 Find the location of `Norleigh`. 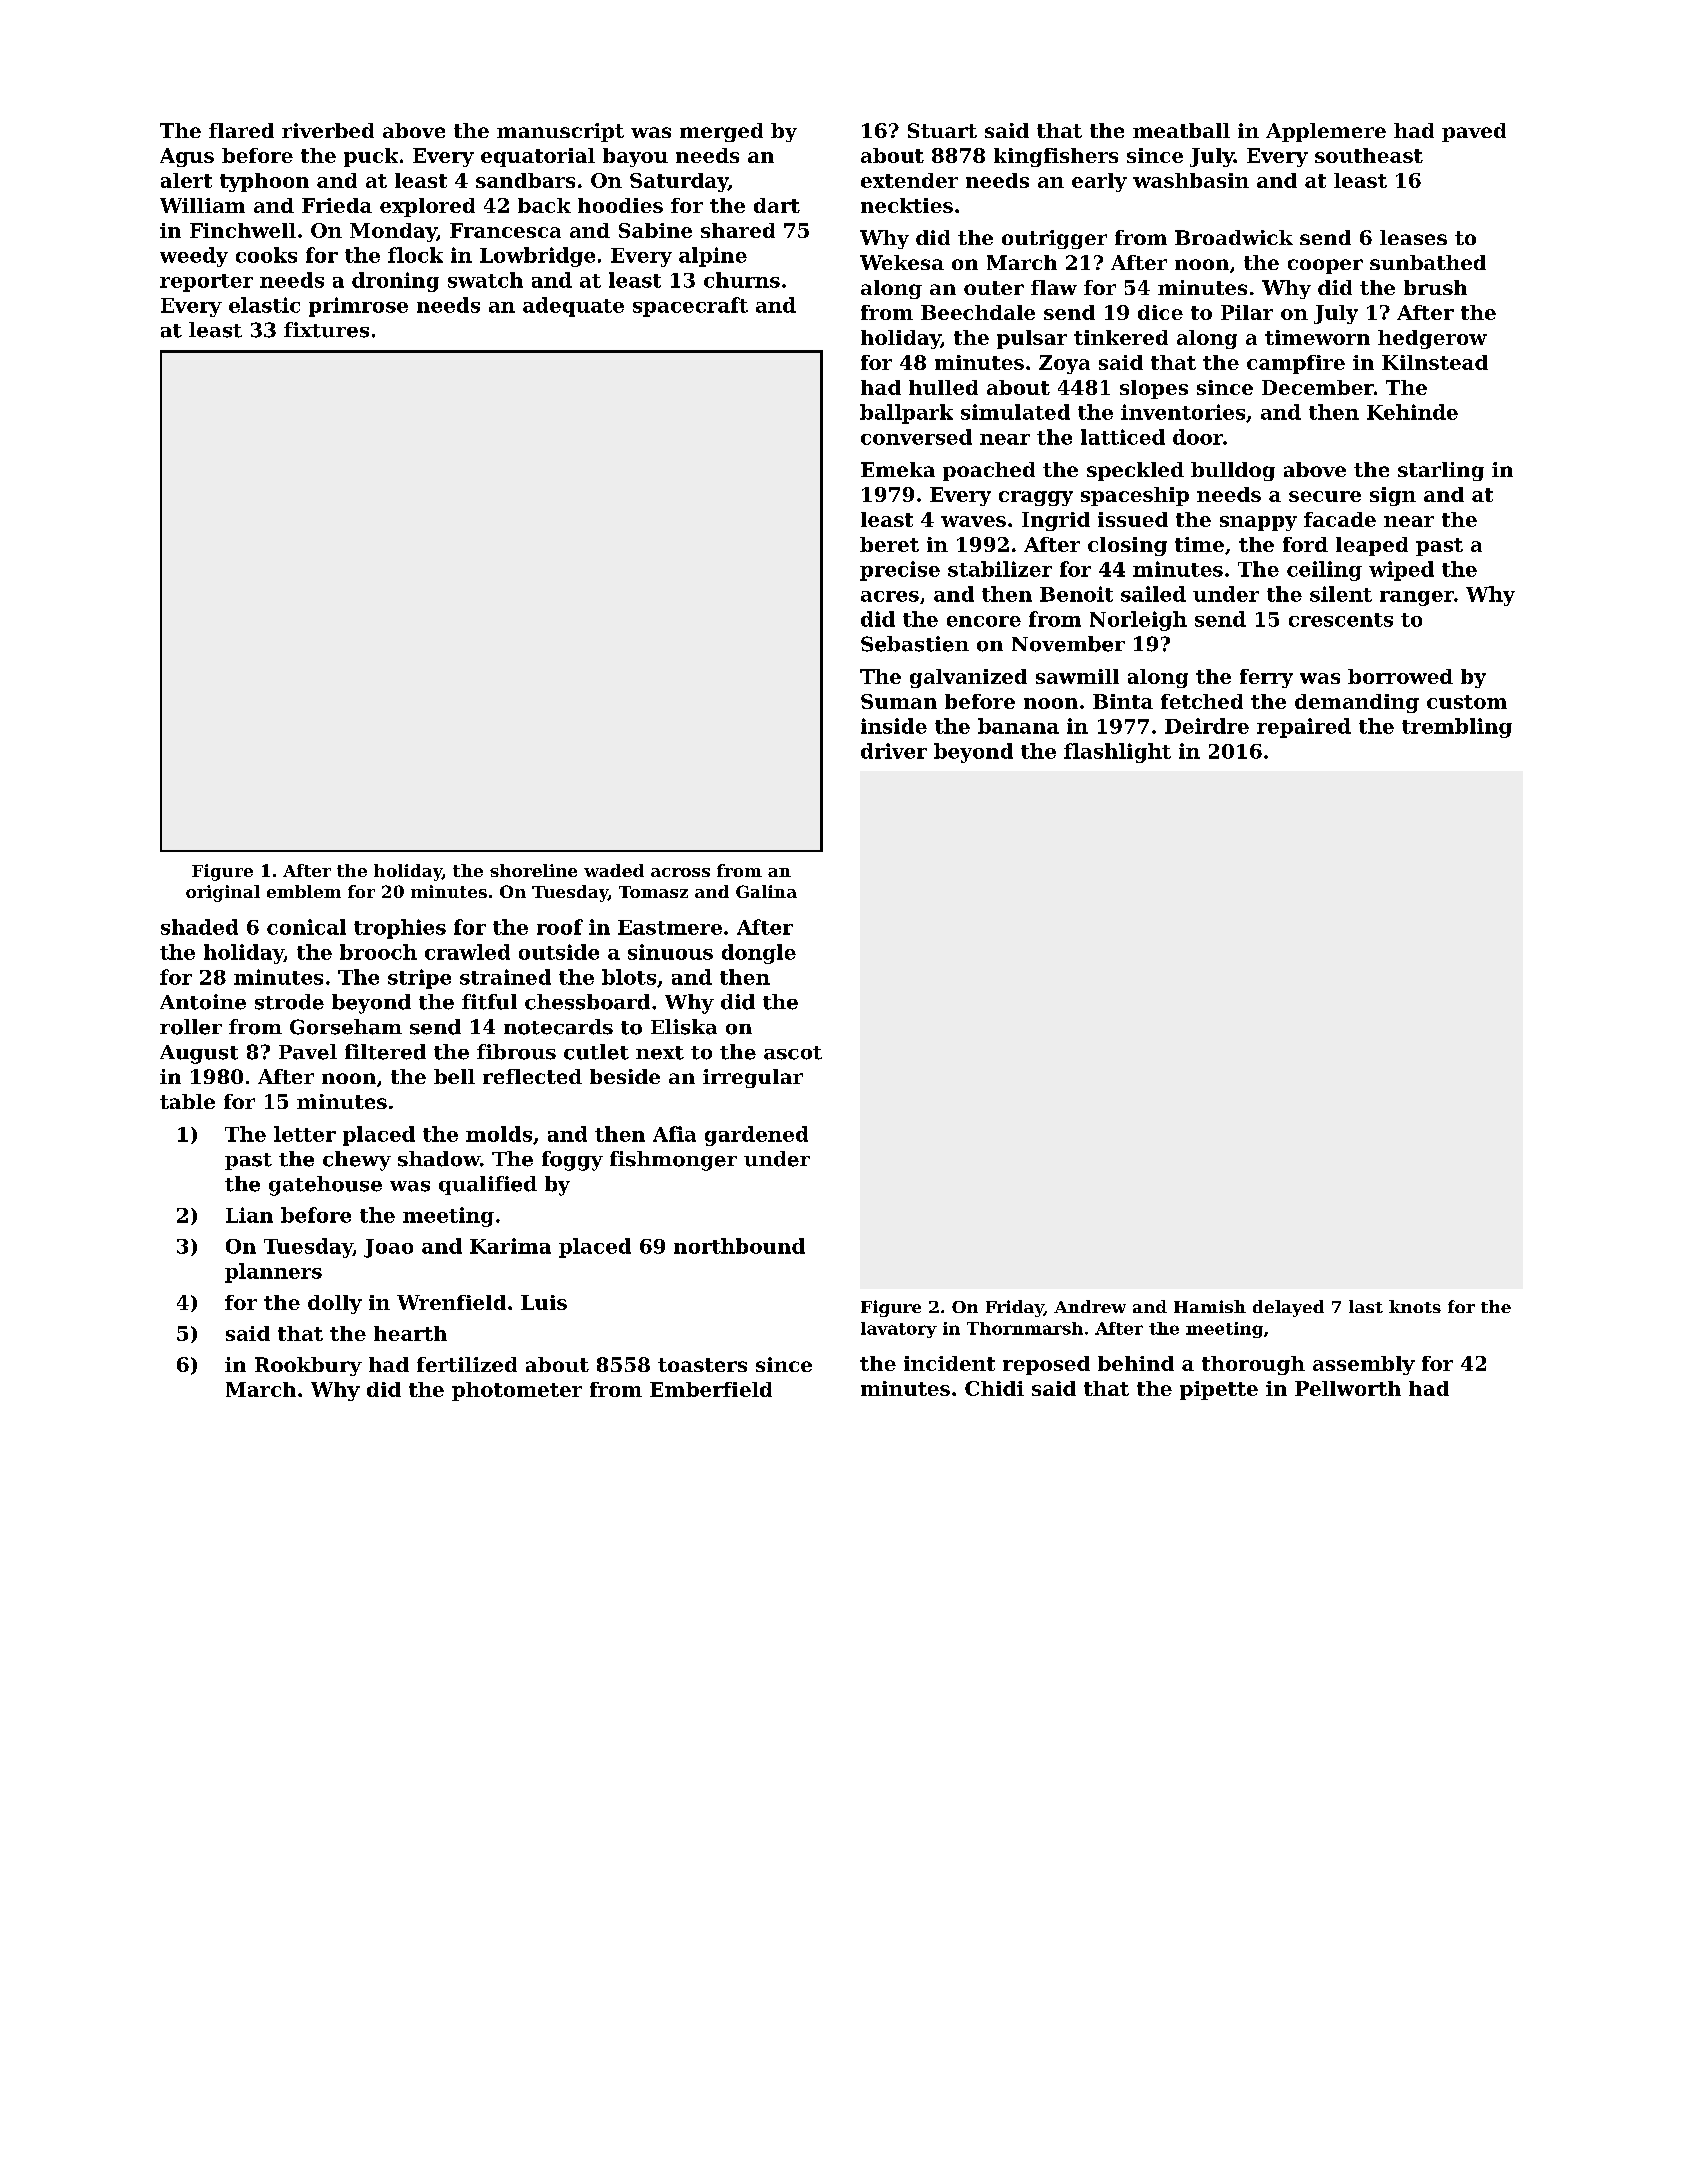

Norleigh is located at coordinates (1138, 621).
